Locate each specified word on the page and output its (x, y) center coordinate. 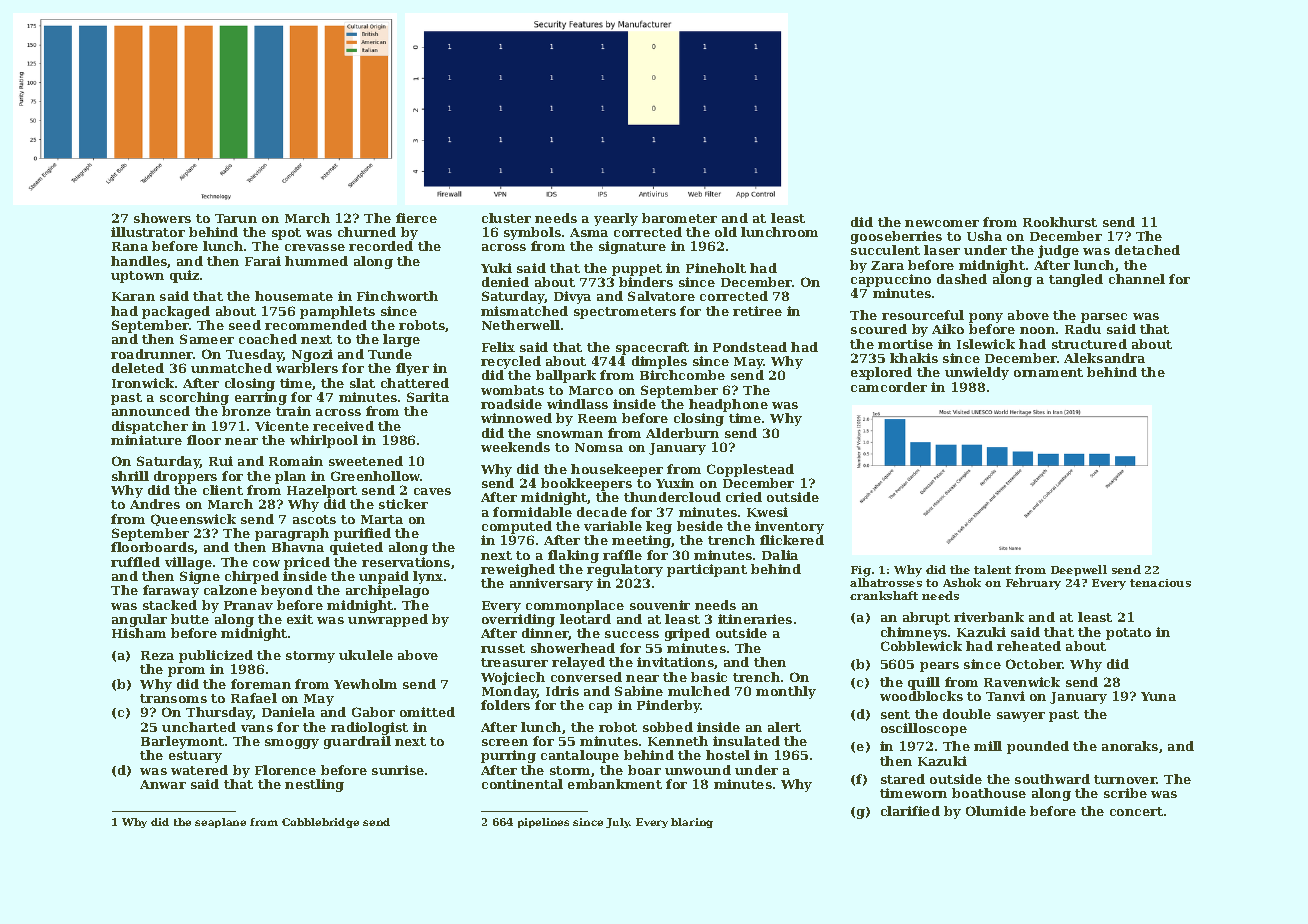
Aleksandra (1104, 358)
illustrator (148, 232)
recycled (511, 362)
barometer (679, 218)
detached (1147, 250)
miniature (146, 440)
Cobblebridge (320, 823)
